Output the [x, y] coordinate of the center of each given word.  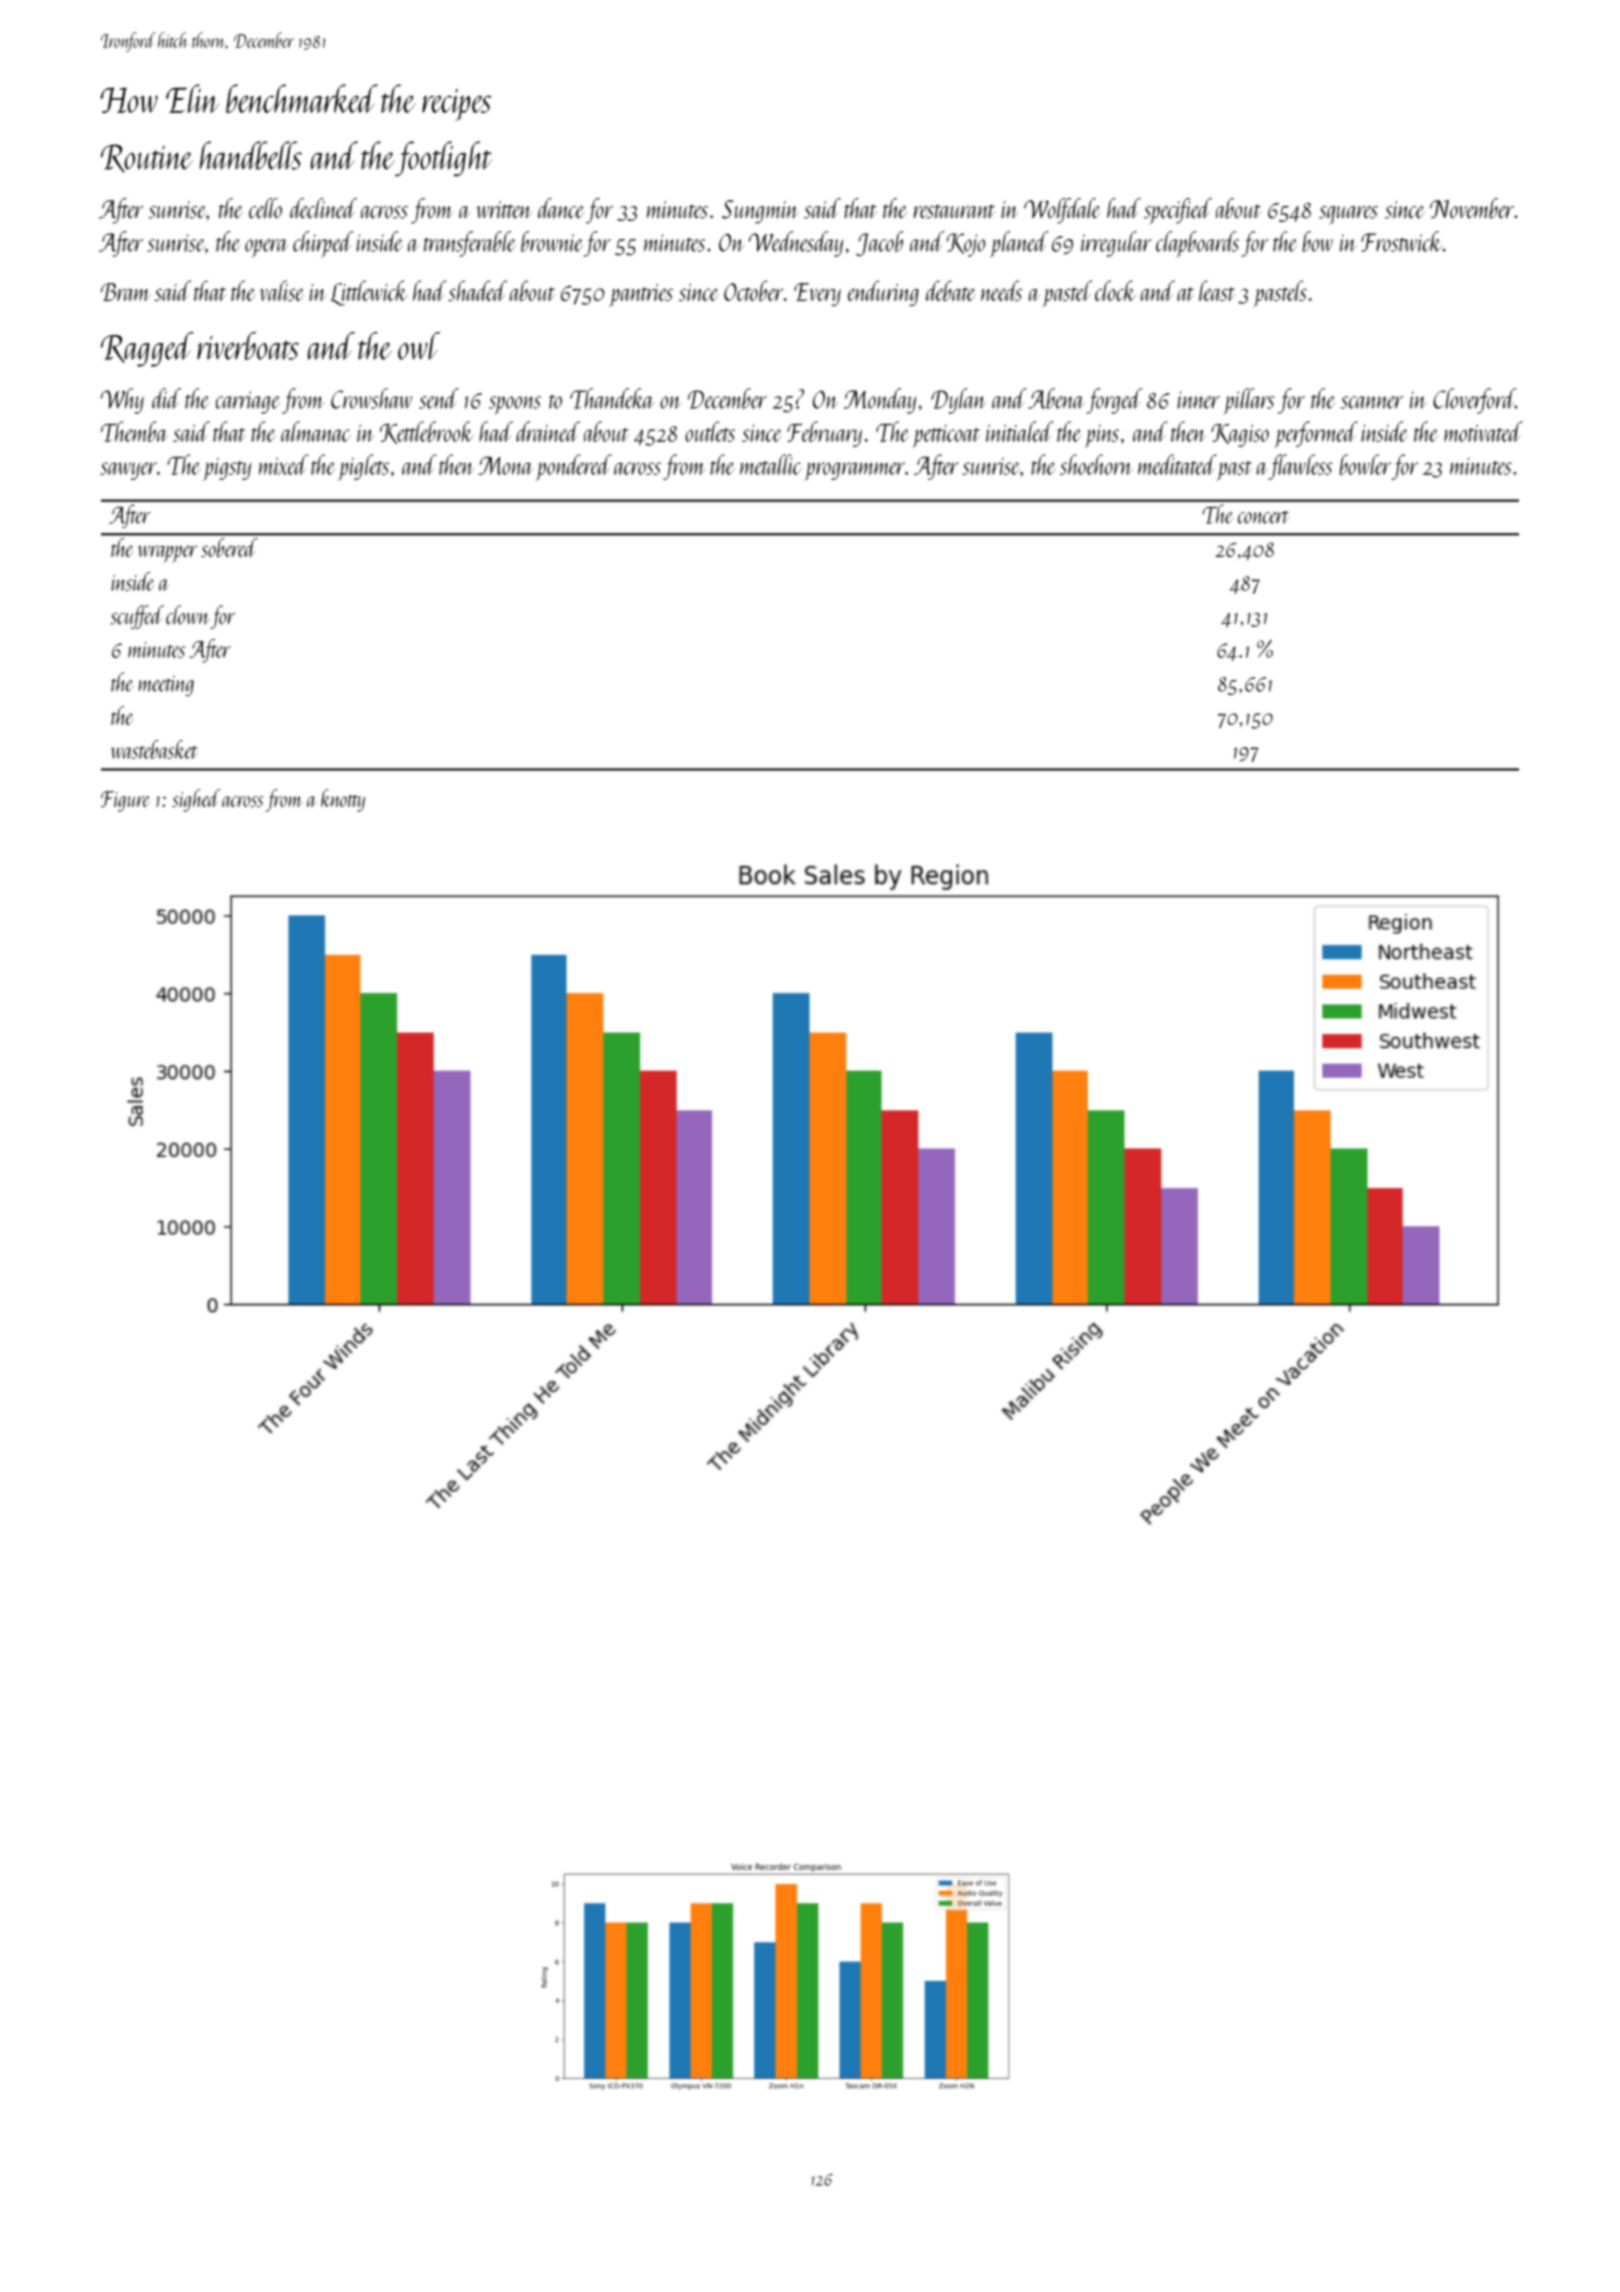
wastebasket [154, 749]
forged [1114, 401]
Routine [147, 158]
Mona [506, 466]
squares [1348, 215]
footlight [443, 158]
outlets [710, 431]
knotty [343, 800]
